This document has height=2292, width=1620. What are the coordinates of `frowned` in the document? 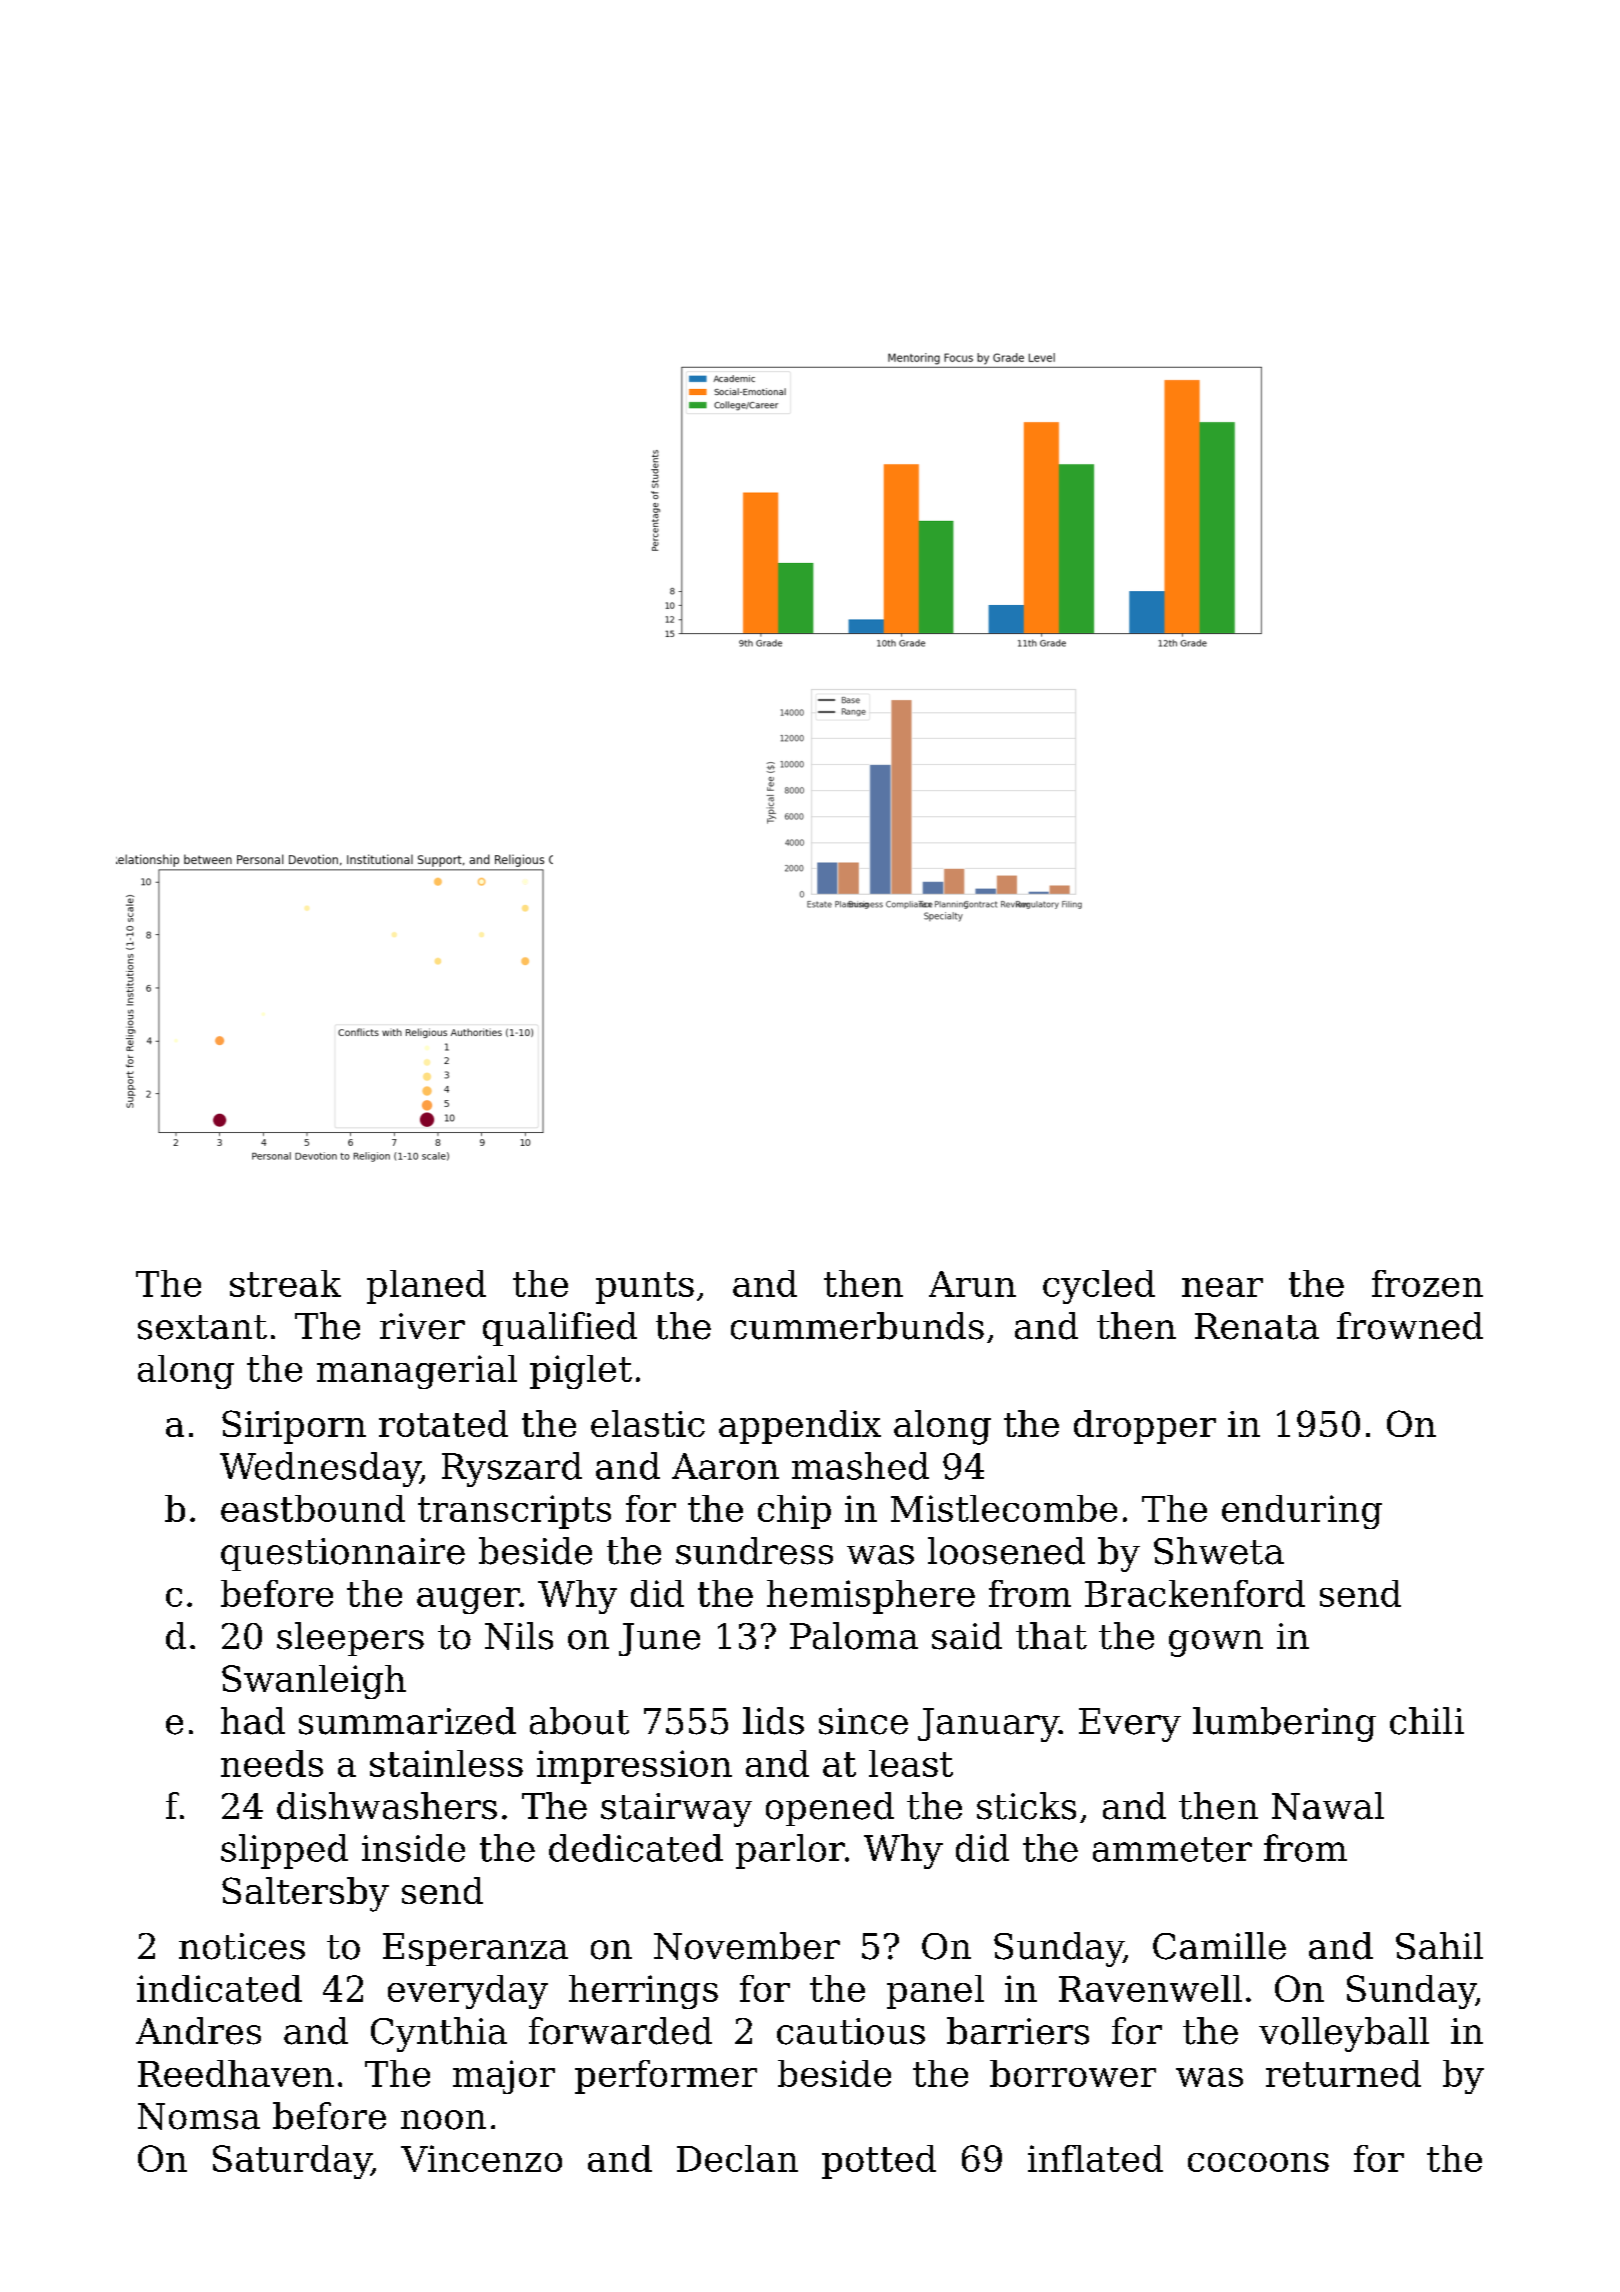 It's located at (1410, 1326).
